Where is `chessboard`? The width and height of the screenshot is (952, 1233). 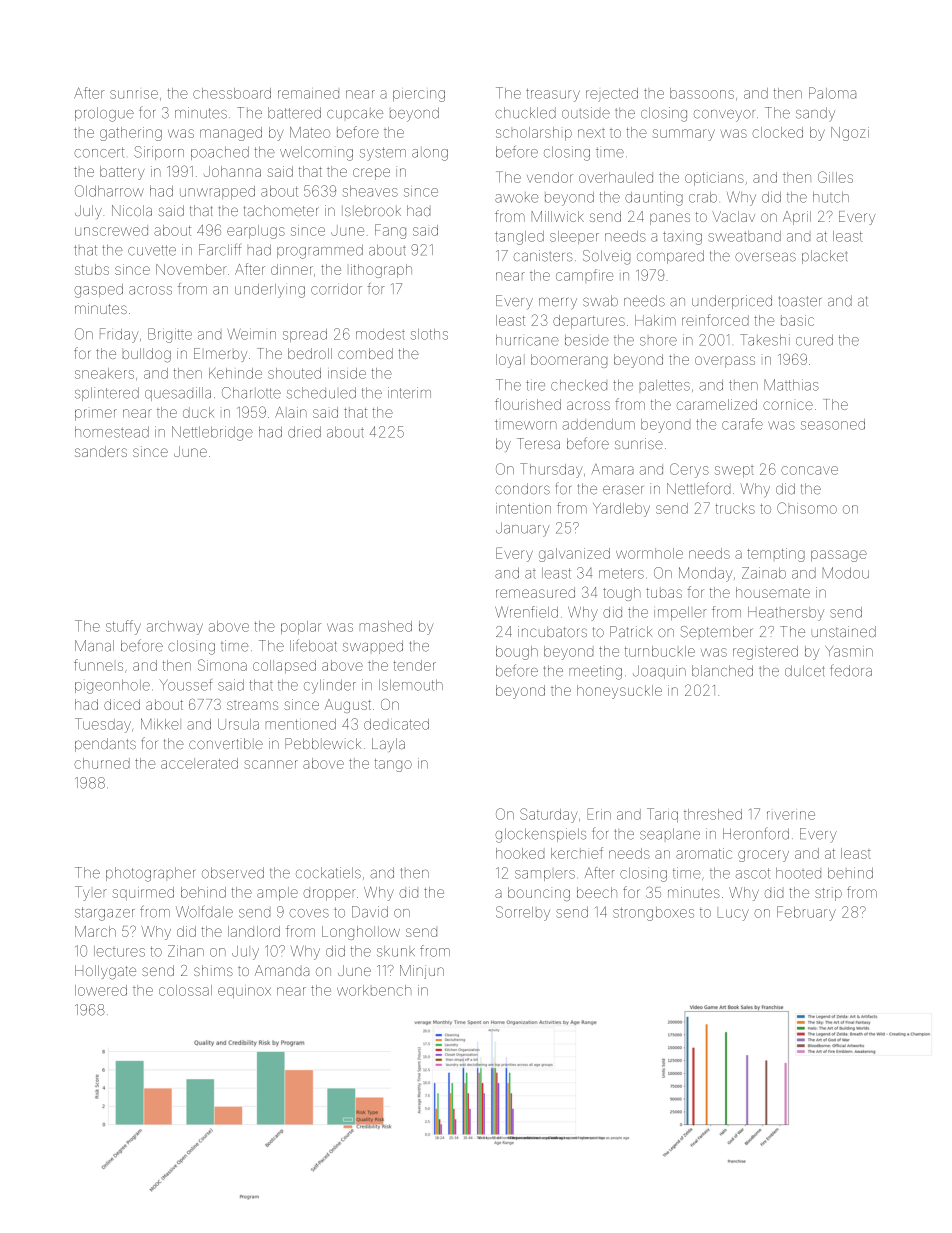
chessboard is located at coordinates (232, 93).
